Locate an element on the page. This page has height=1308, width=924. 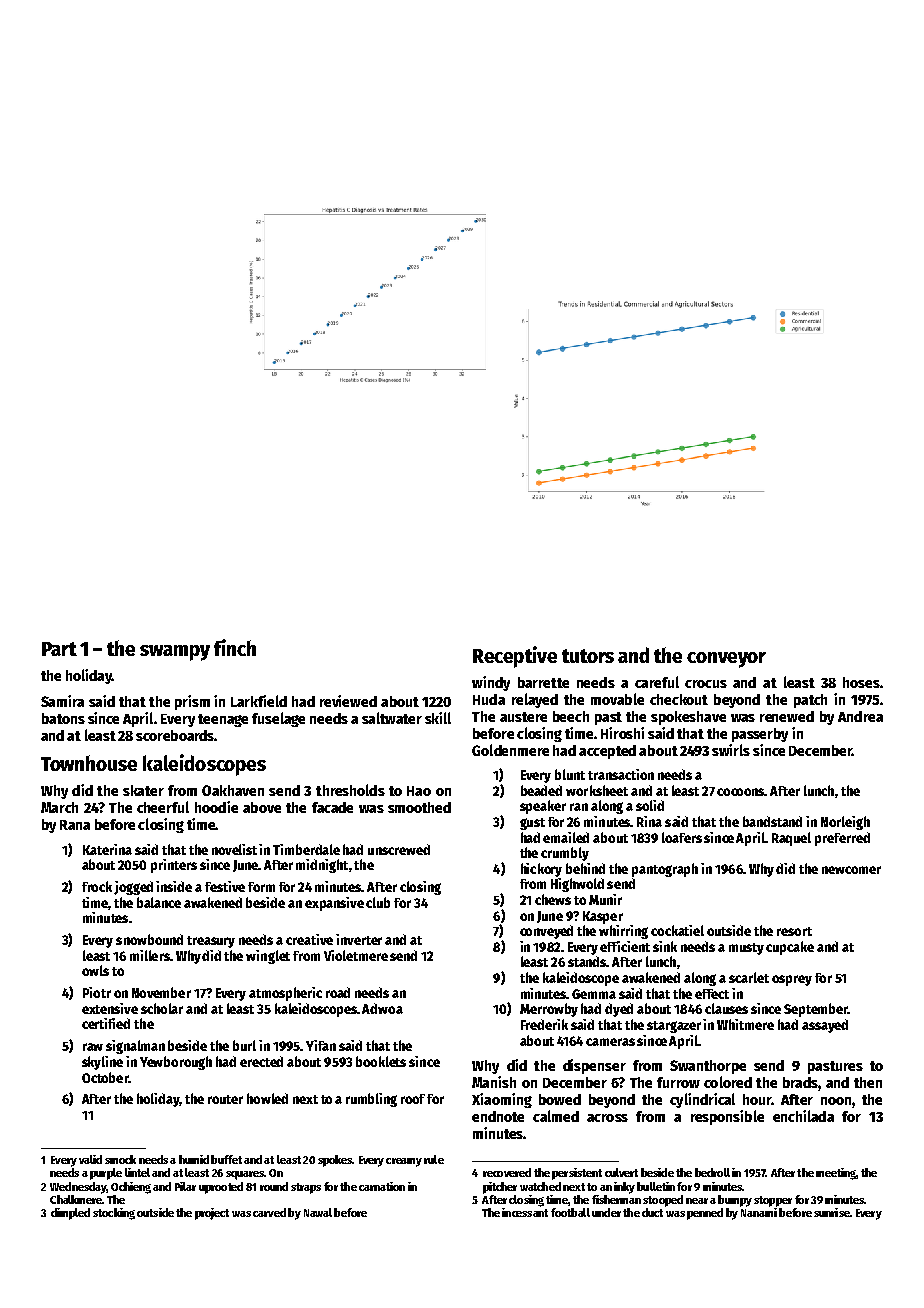
owls is located at coordinates (95, 970).
